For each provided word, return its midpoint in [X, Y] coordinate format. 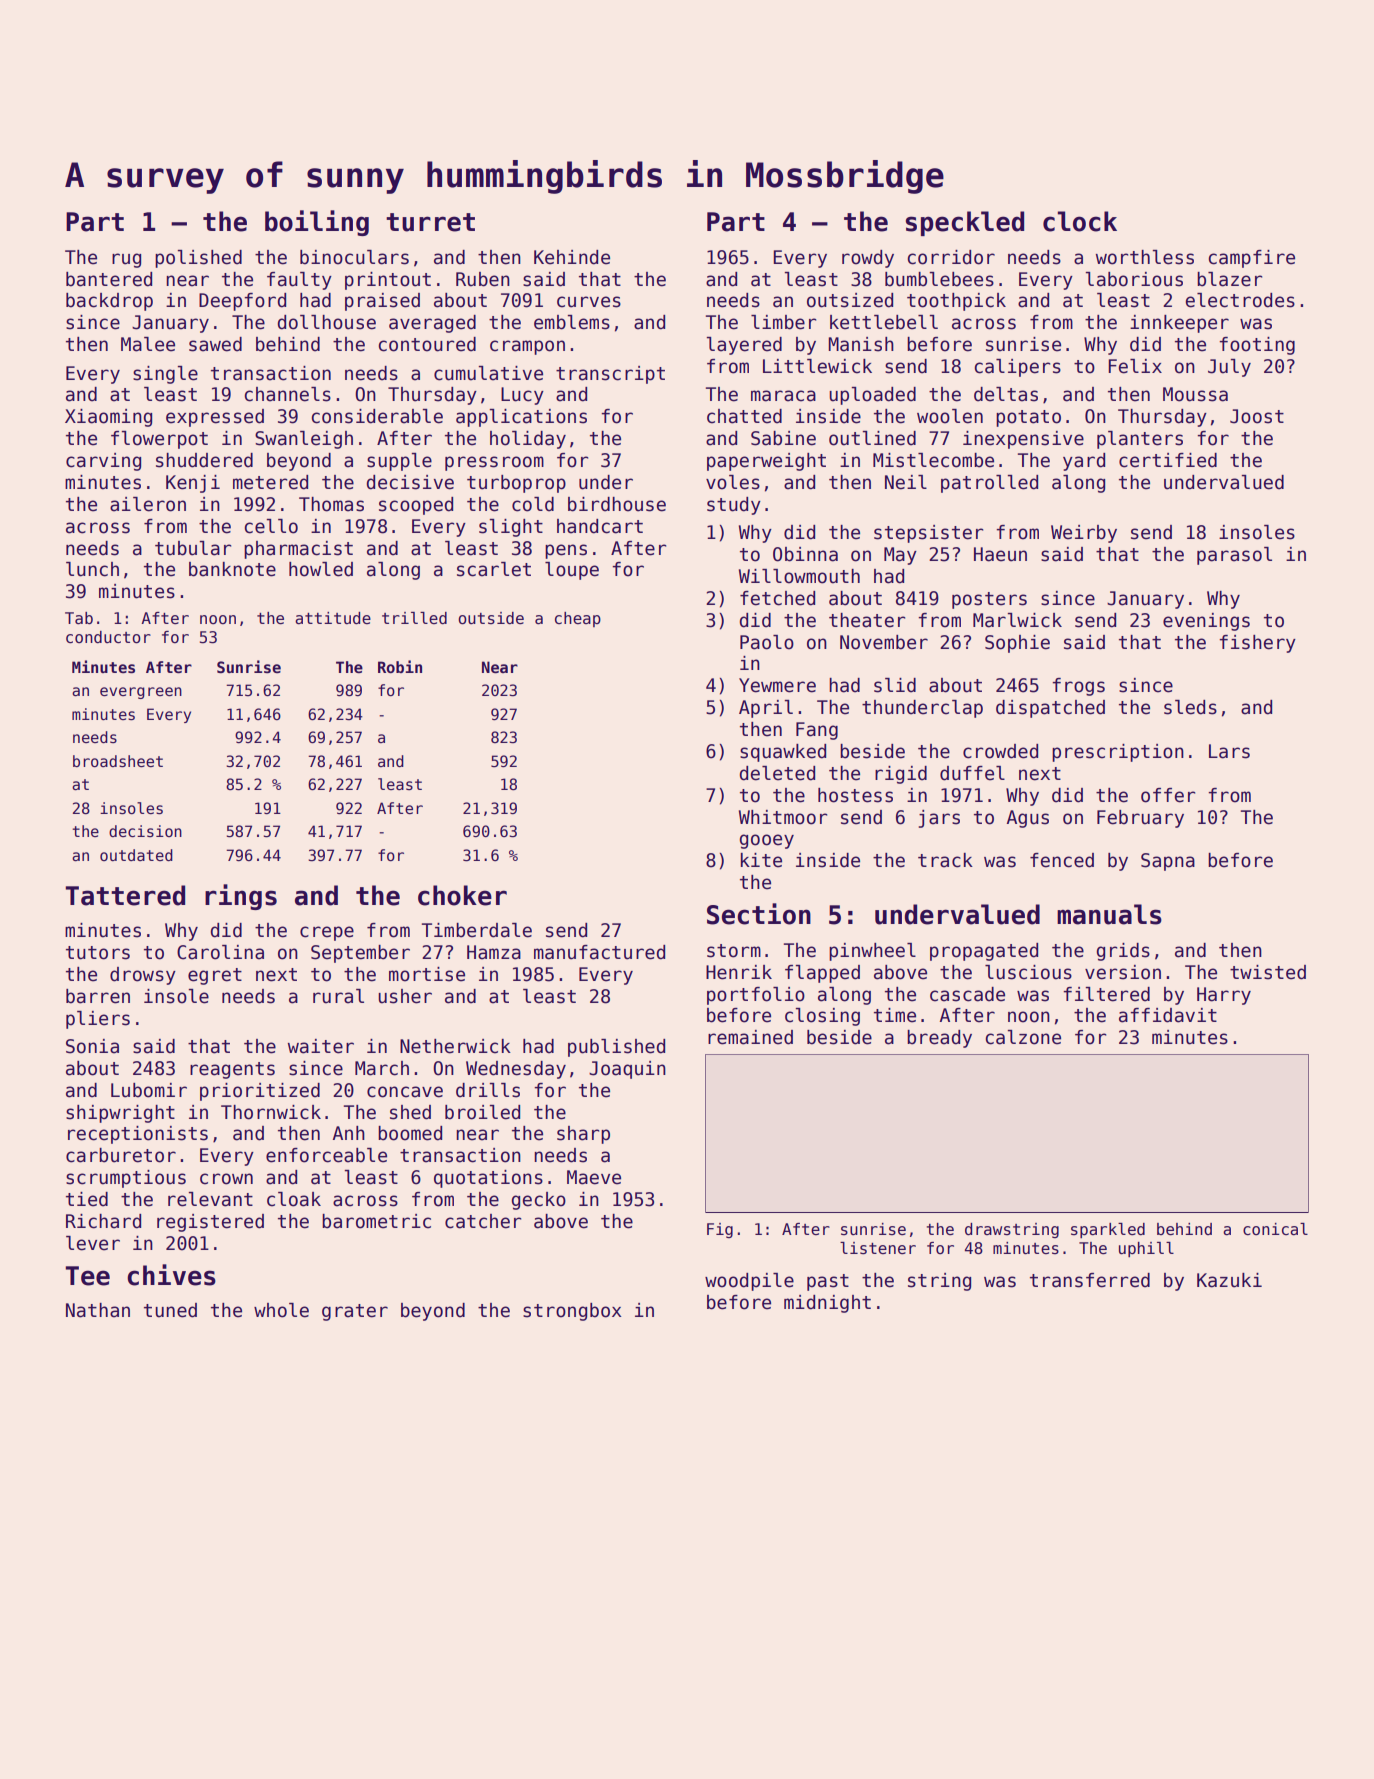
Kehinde [572, 257]
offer [1168, 795]
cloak [294, 1199]
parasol [1234, 556]
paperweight [766, 462]
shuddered [204, 460]
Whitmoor [783, 817]
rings [241, 897]
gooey [767, 841]
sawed [215, 344]
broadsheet [118, 761]
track [945, 860]
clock [1080, 221]
